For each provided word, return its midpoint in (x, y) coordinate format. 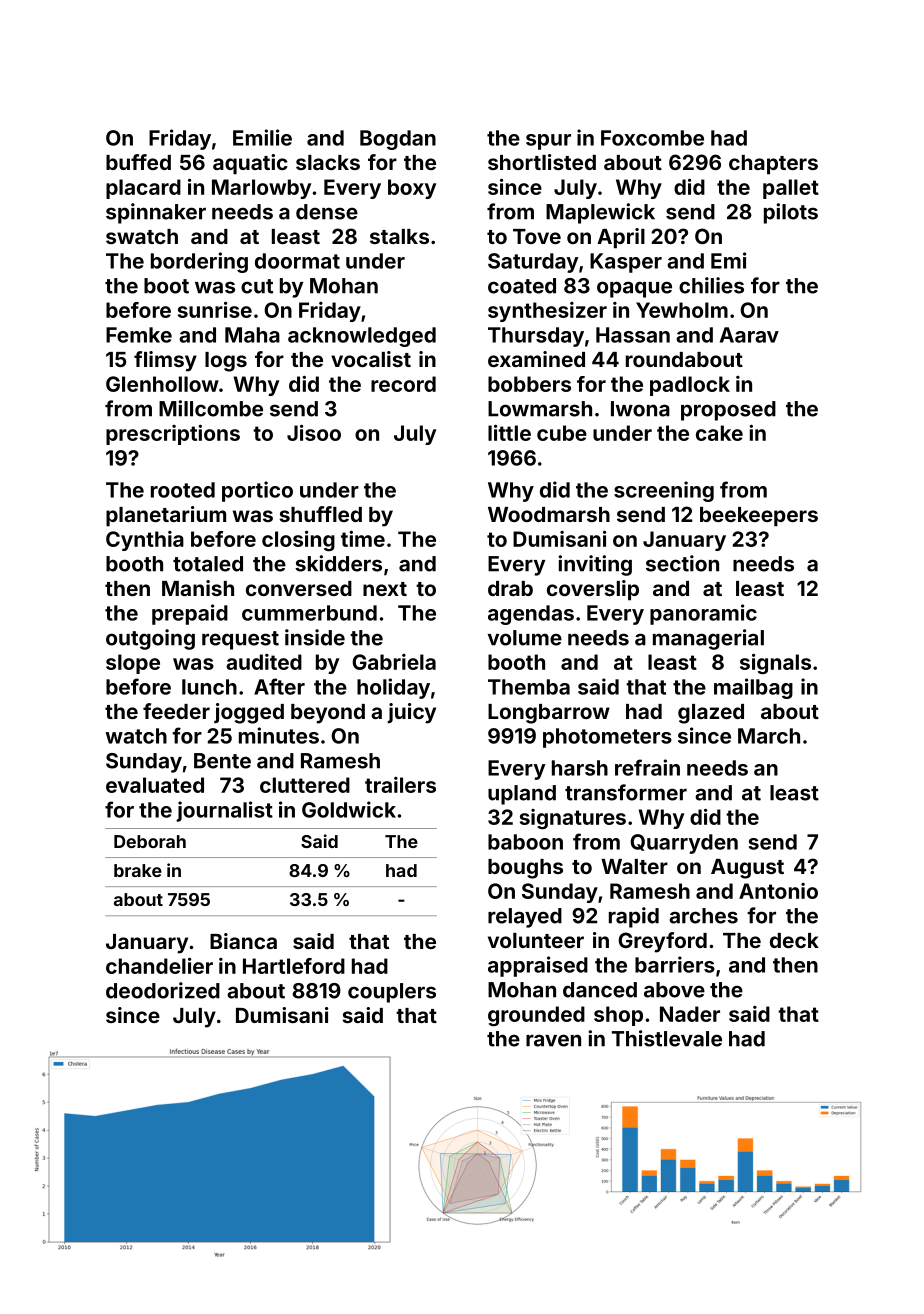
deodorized (163, 990)
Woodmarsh (549, 514)
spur (548, 142)
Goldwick (349, 809)
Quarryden (684, 844)
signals (775, 664)
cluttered (305, 785)
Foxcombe (652, 138)
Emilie (262, 137)
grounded (536, 1016)
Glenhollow (162, 384)
